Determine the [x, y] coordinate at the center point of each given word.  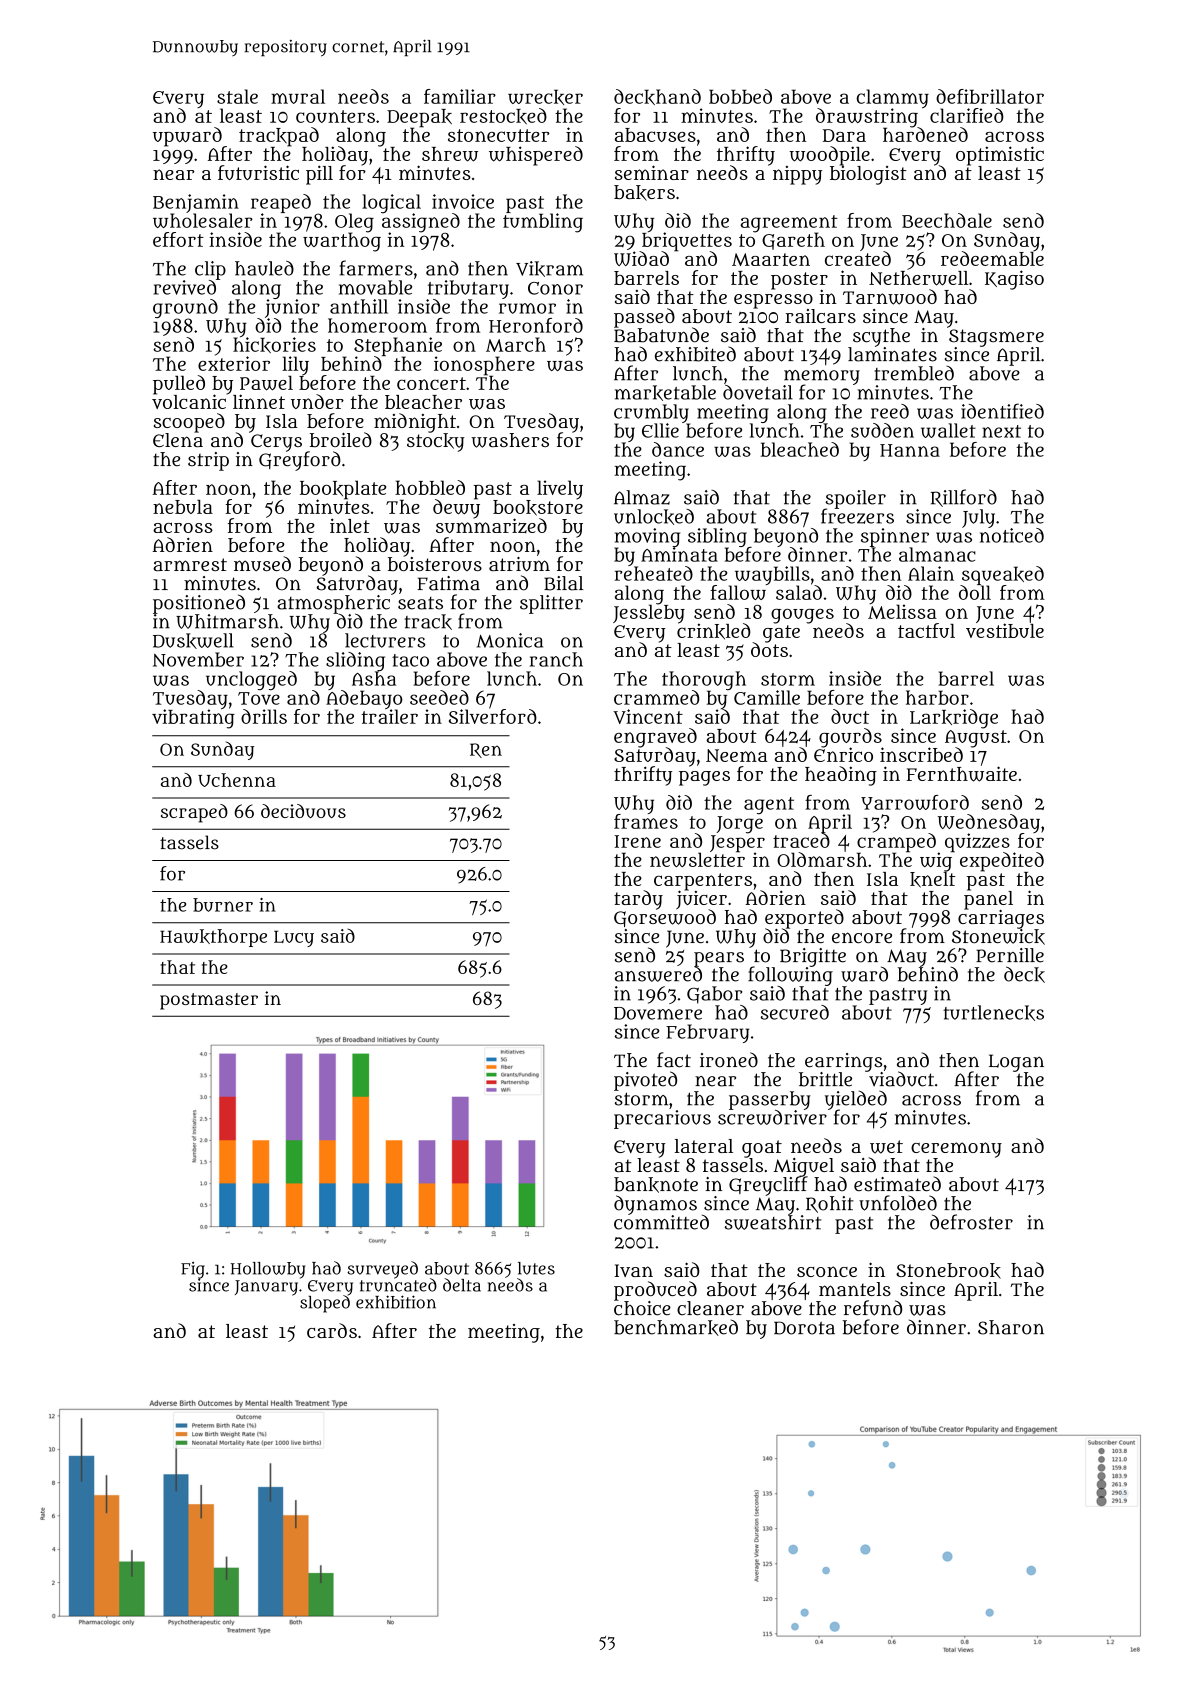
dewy [456, 509]
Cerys [276, 443]
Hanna [910, 450]
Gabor [714, 995]
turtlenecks [993, 1013]
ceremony [956, 1150]
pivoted [645, 1081]
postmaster [209, 1001]
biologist [868, 175]
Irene [638, 841]
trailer [389, 716]
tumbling [543, 223]
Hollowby [268, 1270]
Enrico [843, 754]
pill [319, 175]
